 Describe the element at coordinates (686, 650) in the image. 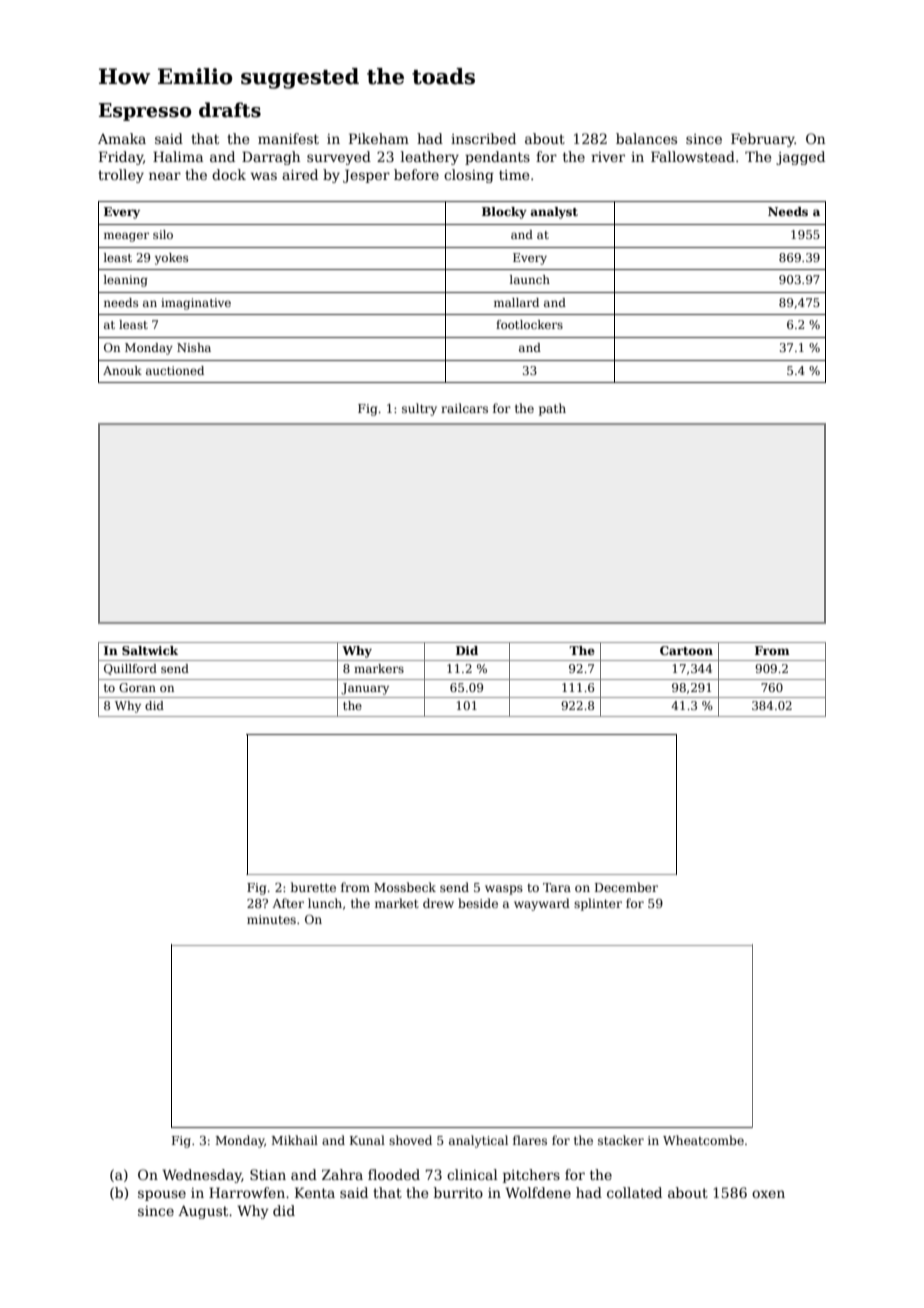

I see `Cartoon` at that location.
